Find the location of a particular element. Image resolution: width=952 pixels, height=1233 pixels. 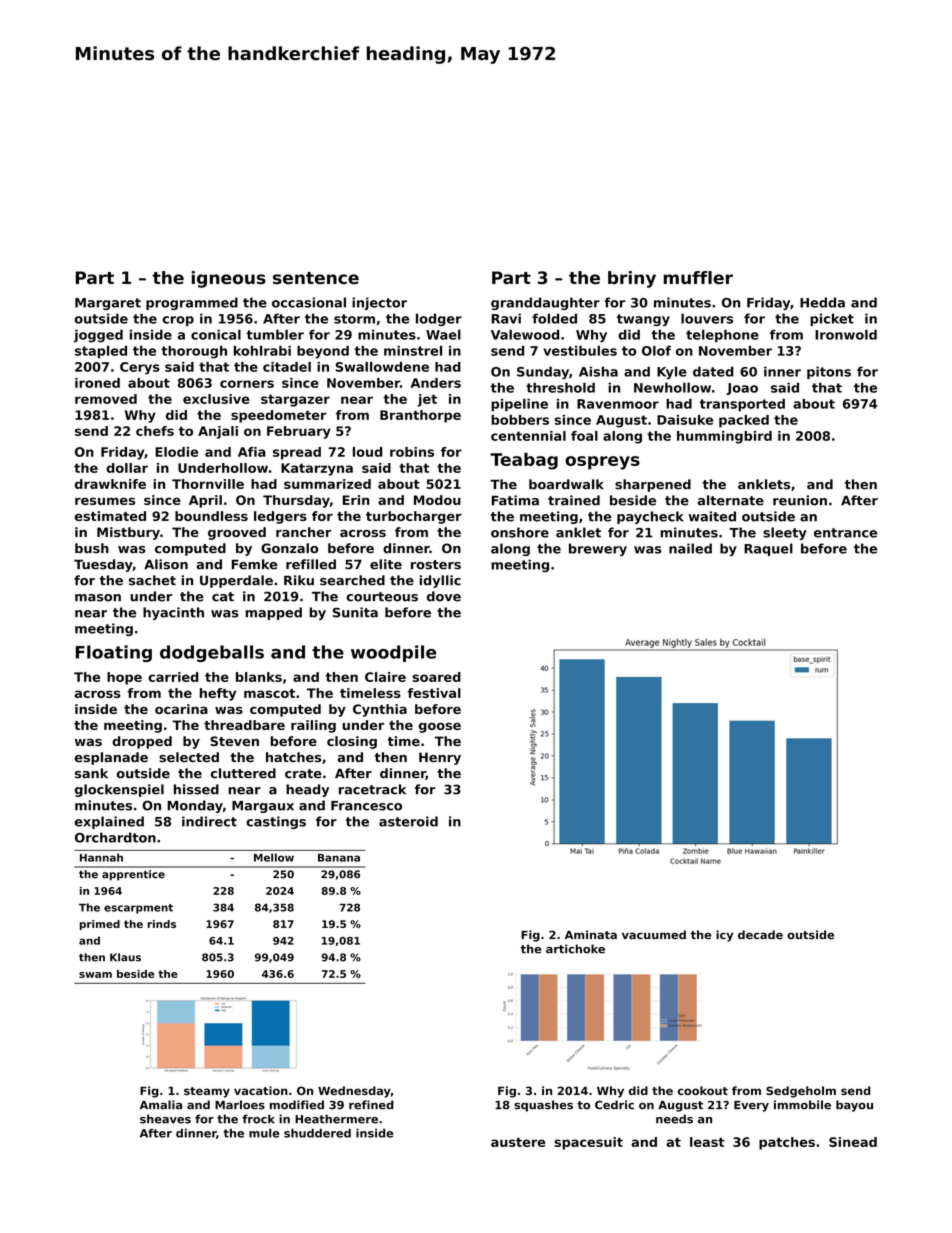

Sedgeholm is located at coordinates (801, 1092).
